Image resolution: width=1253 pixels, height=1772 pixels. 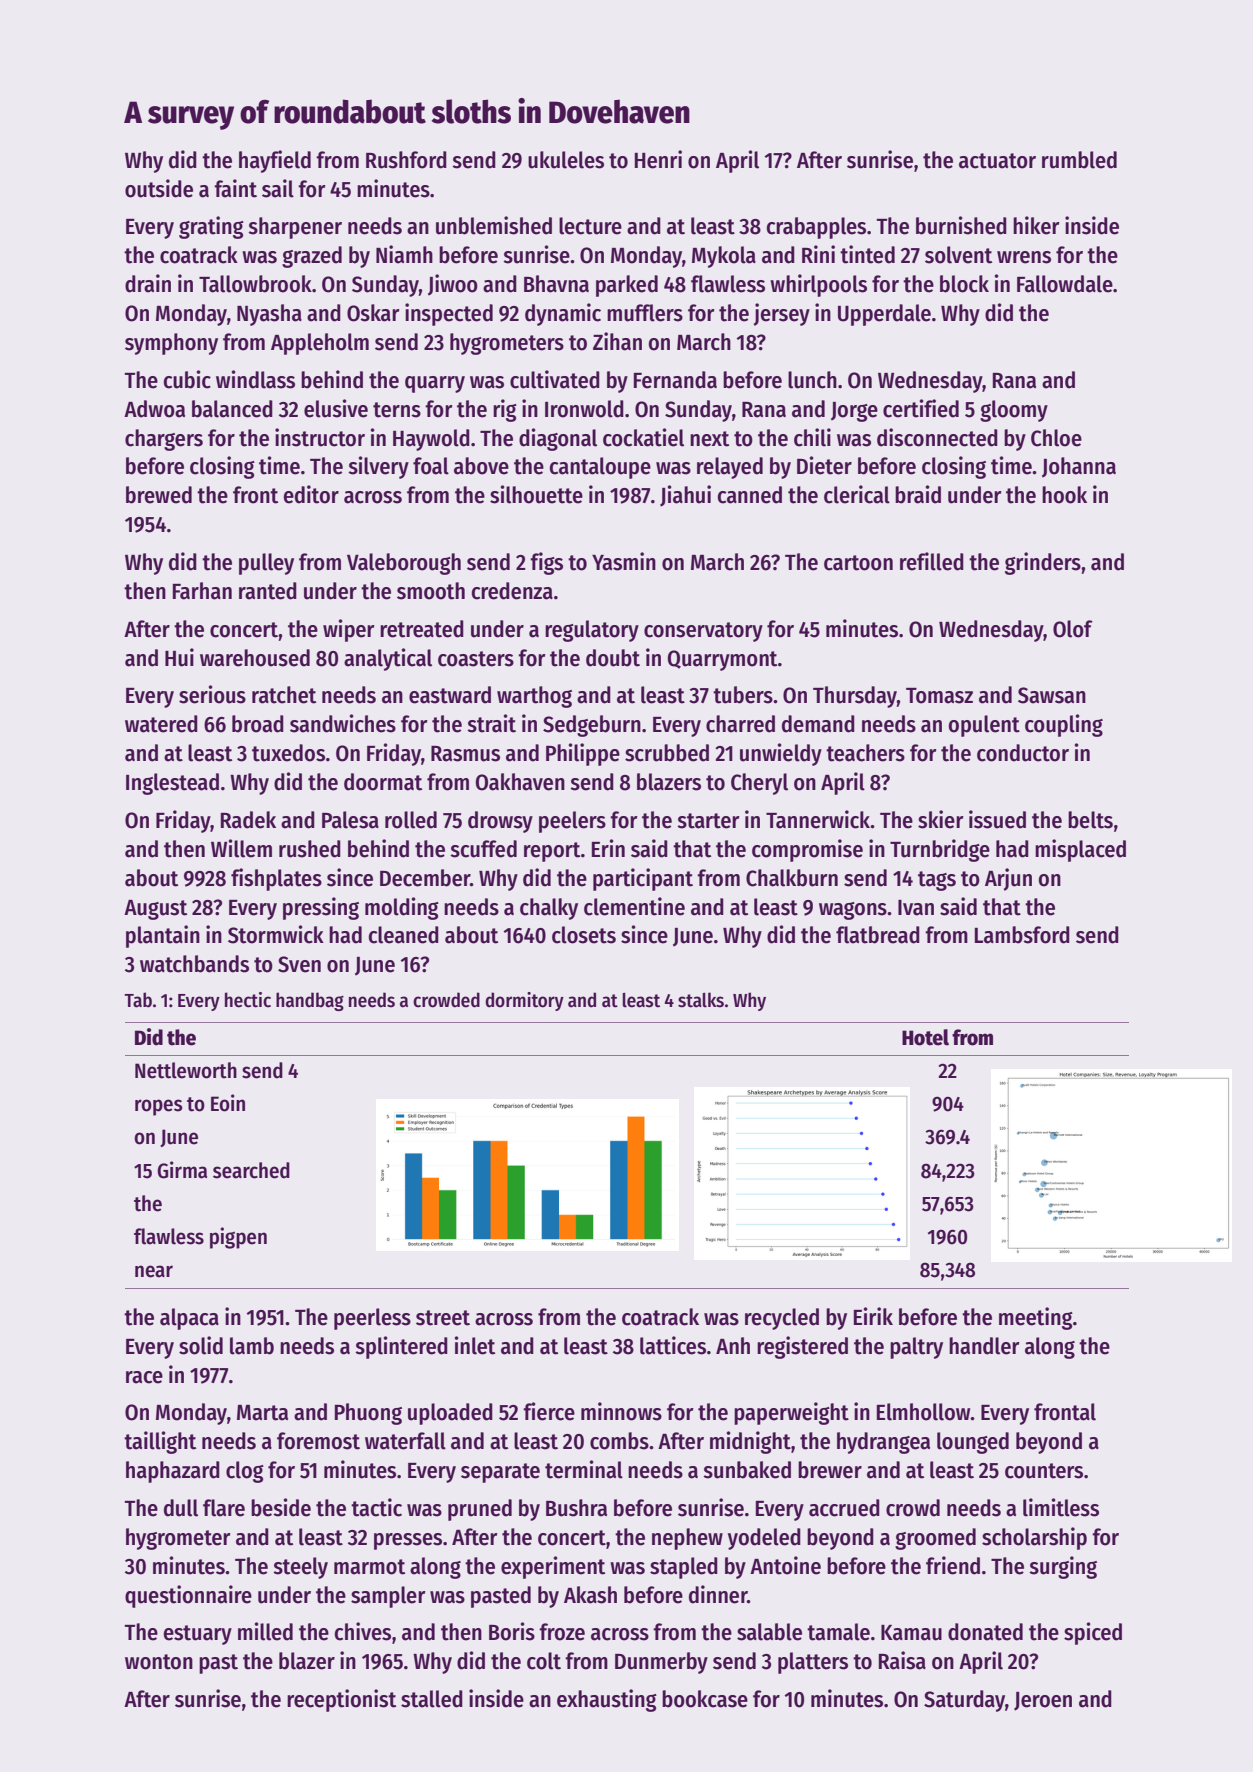 I want to click on tubers, so click(x=743, y=695).
